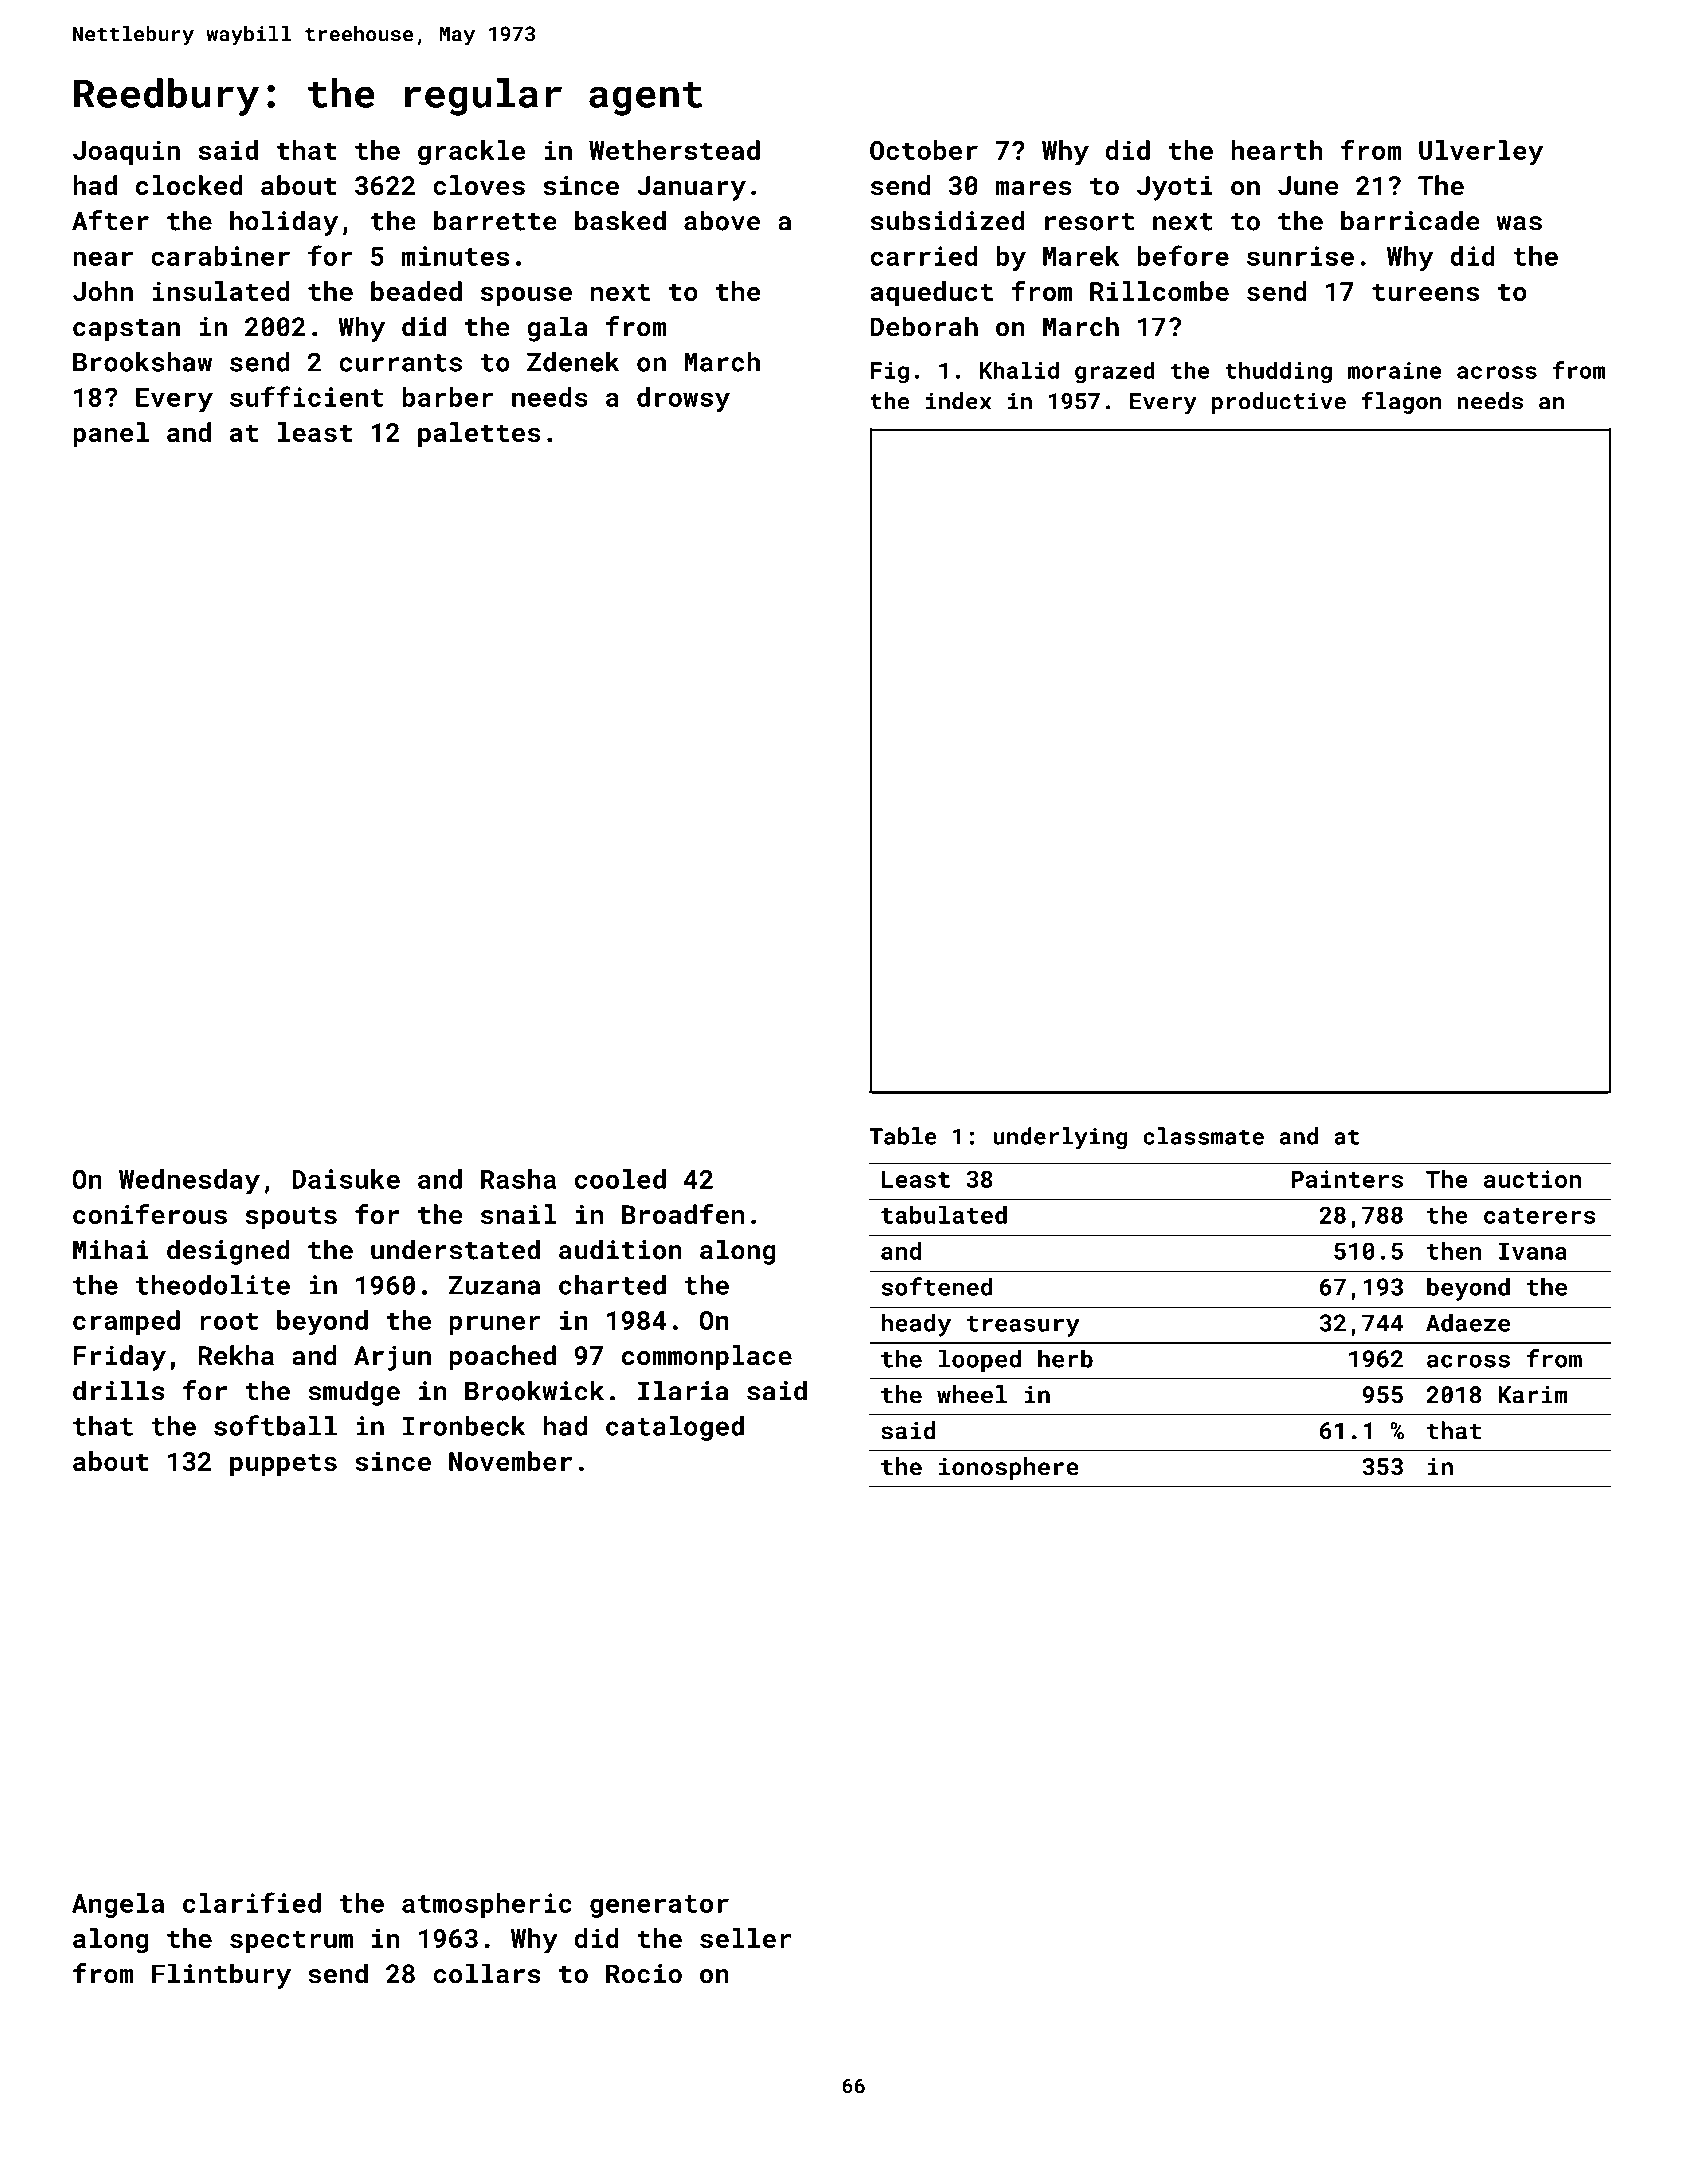 The image size is (1683, 2178). Describe the element at coordinates (573, 362) in the screenshot. I see `Zdenek` at that location.
